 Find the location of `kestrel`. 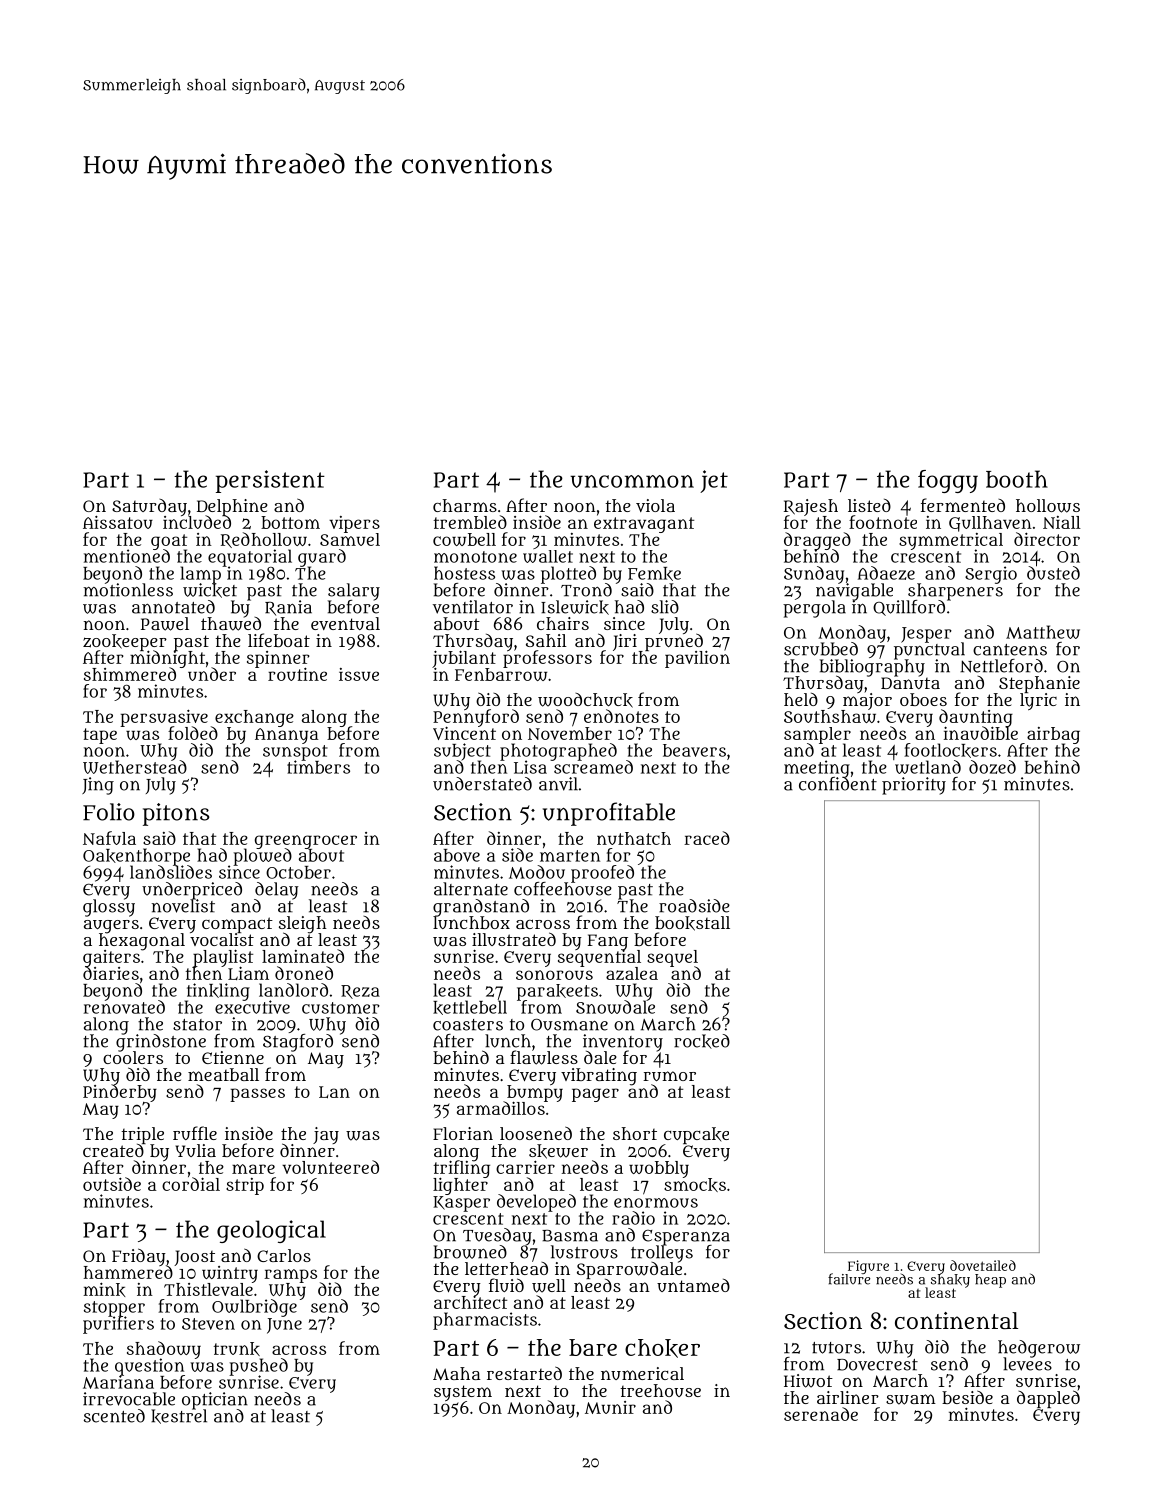

kestrel is located at coordinates (179, 1416).
